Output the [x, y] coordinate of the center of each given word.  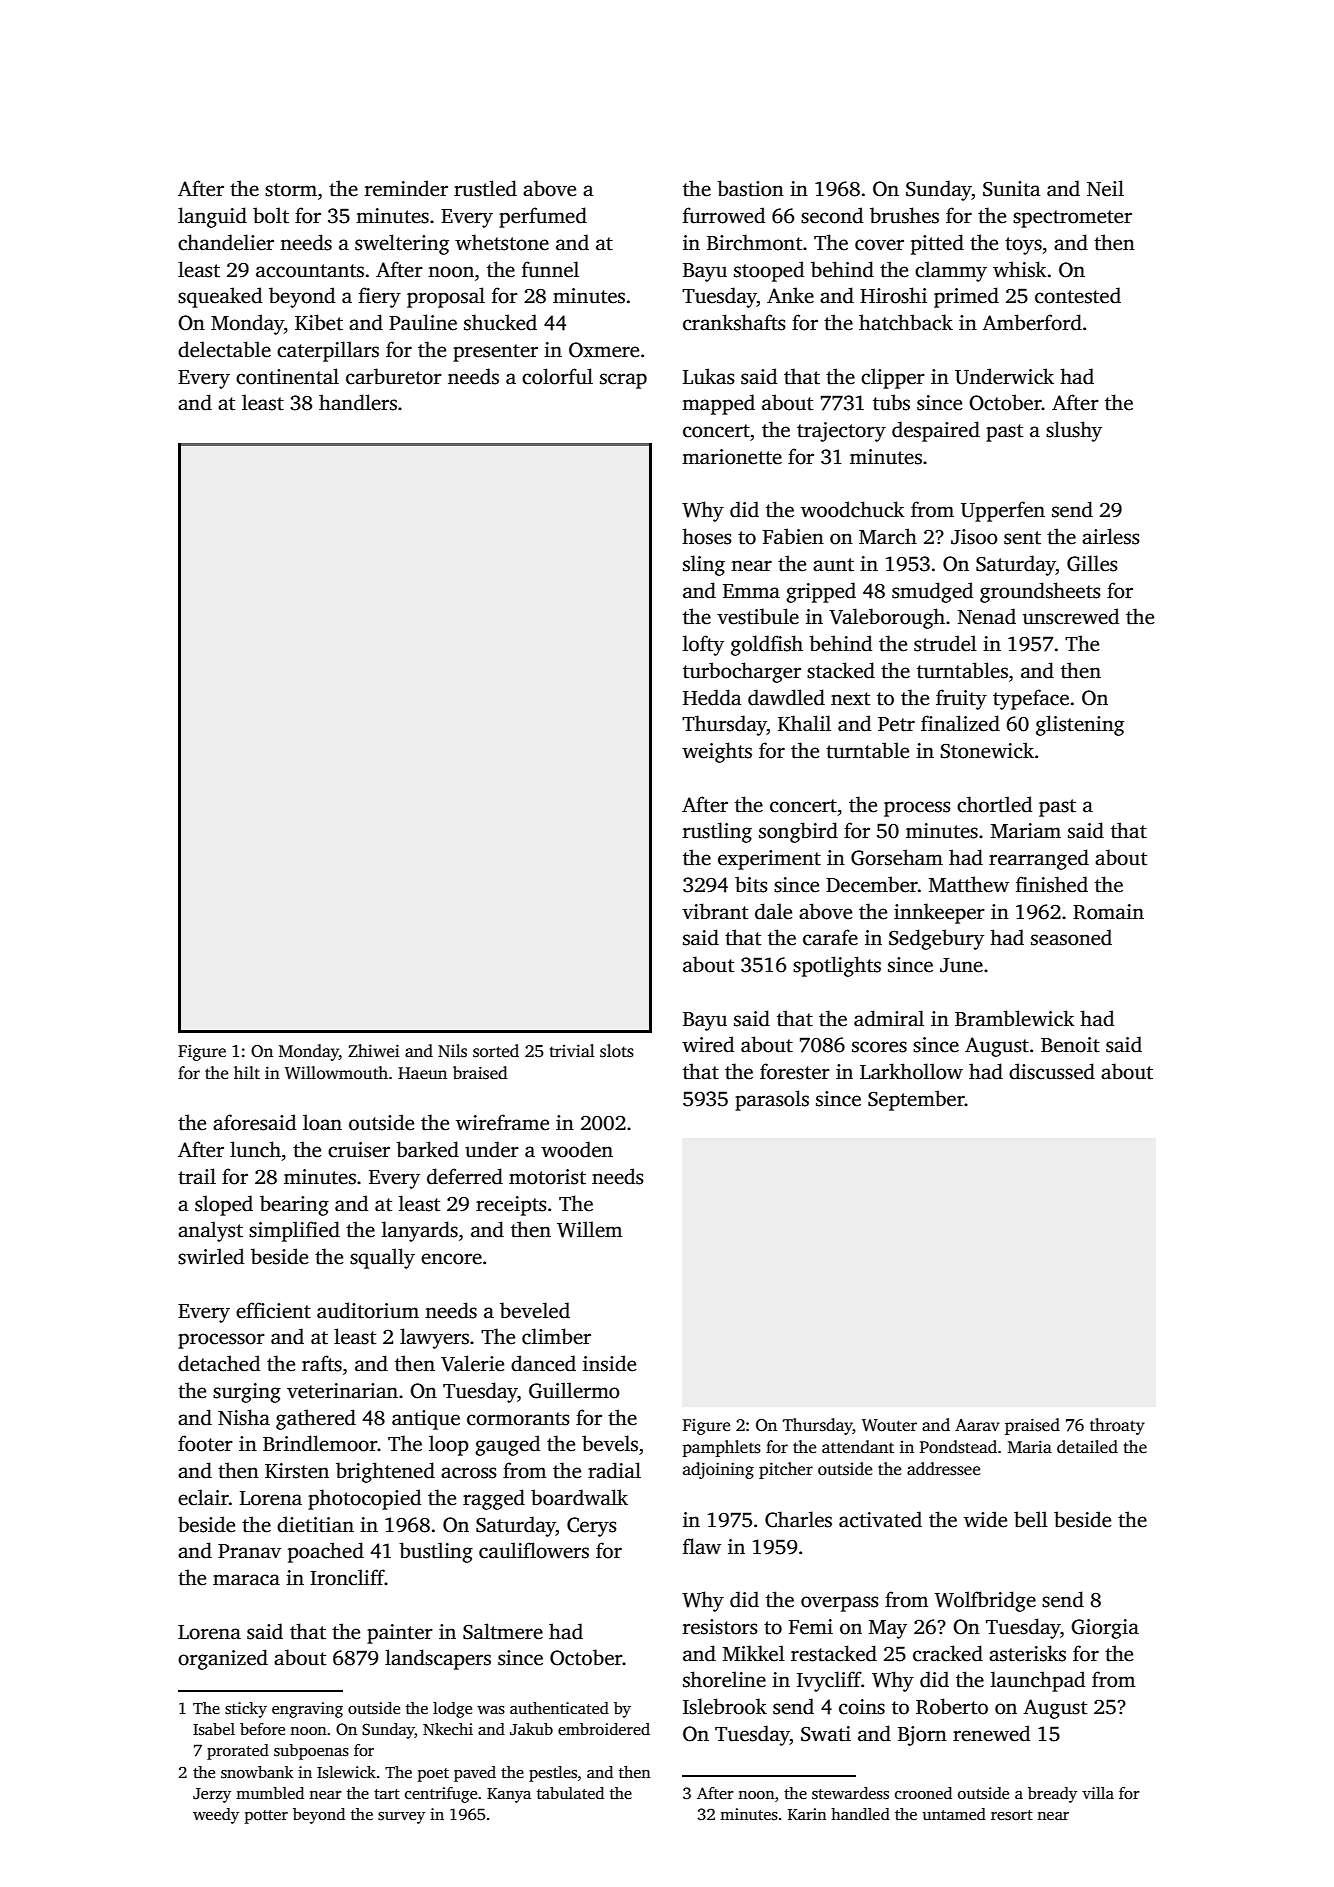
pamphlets [722, 1448]
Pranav [249, 1551]
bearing [294, 1205]
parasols [772, 1100]
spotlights [837, 966]
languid [212, 217]
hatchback [906, 322]
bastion [750, 188]
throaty [1117, 1426]
